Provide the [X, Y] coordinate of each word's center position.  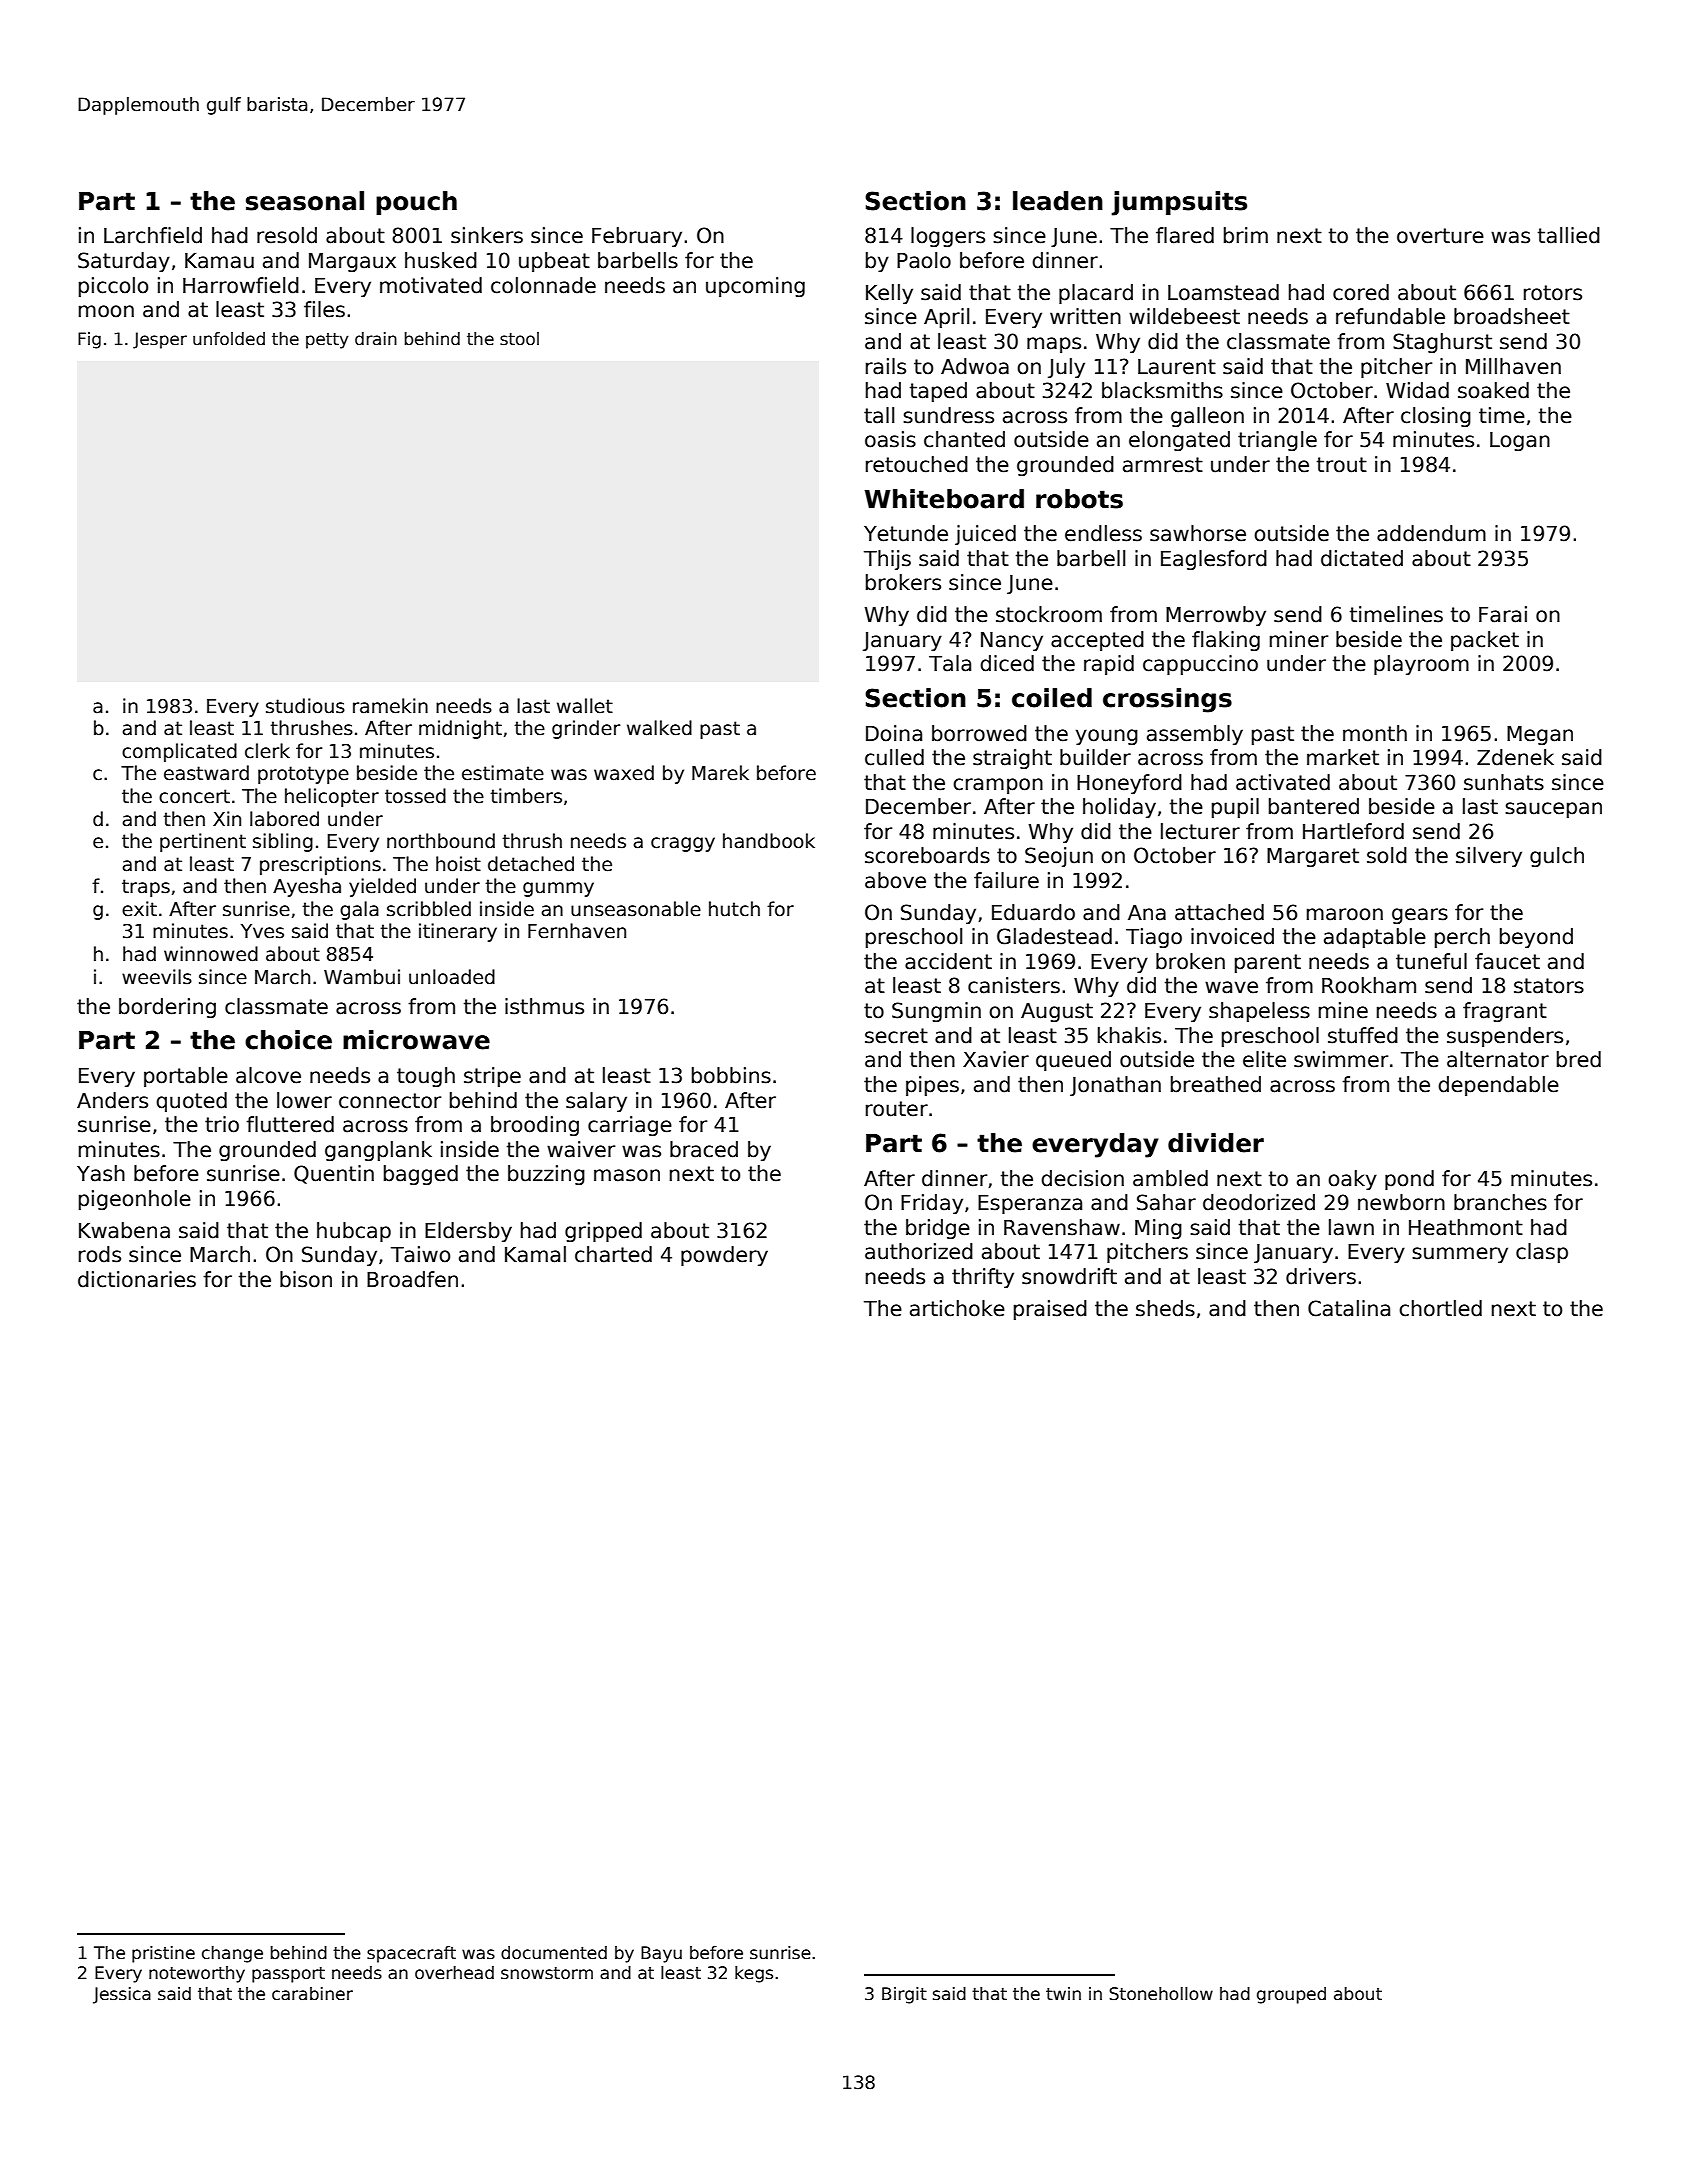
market [1343, 757]
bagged [421, 1175]
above [895, 880]
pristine [163, 1954]
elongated [1179, 441]
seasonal [305, 201]
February [637, 237]
